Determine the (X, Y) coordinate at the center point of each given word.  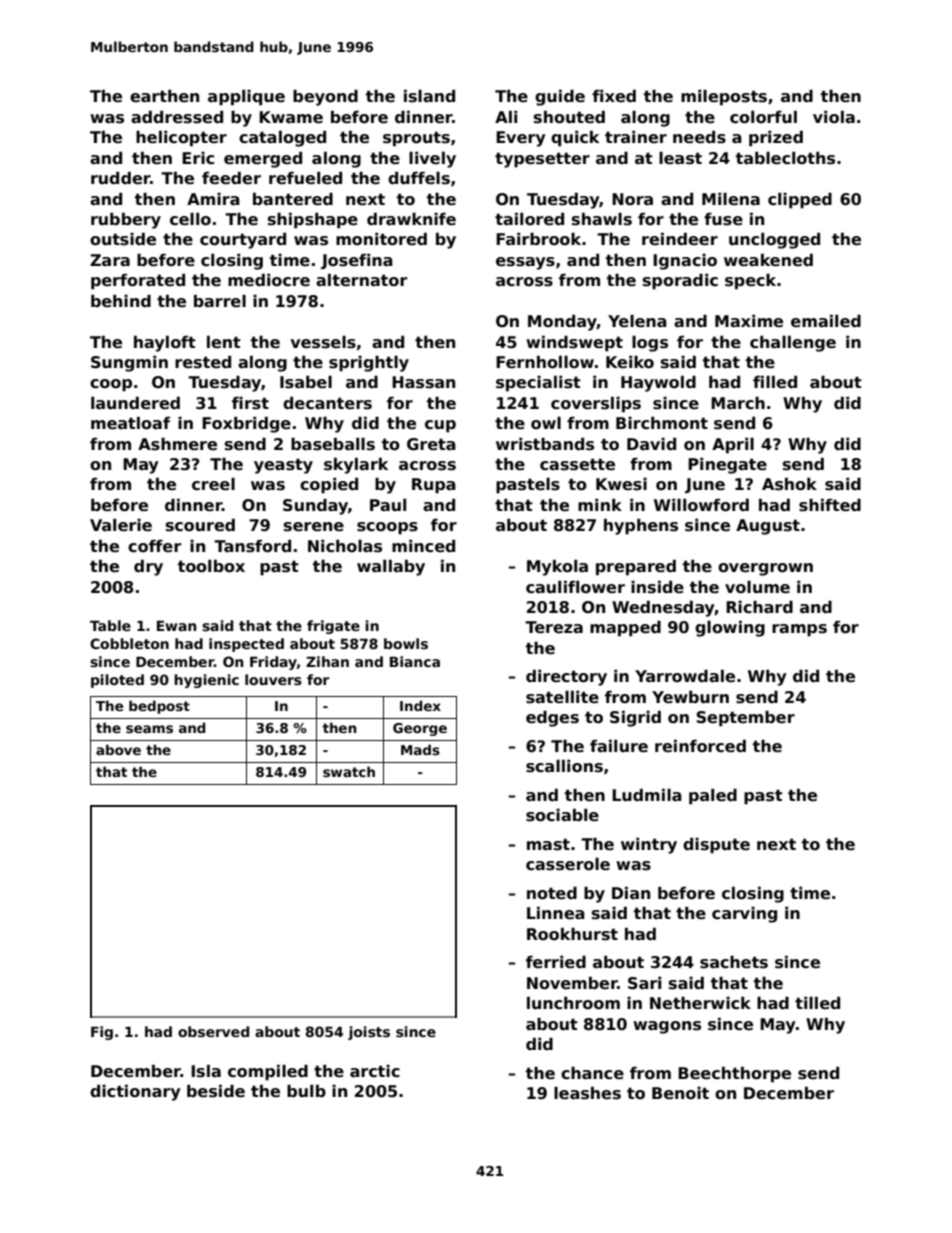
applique (246, 98)
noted (552, 893)
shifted (830, 505)
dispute (716, 845)
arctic (375, 1071)
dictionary (135, 1092)
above (118, 749)
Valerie (121, 525)
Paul (388, 505)
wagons (667, 1027)
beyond (325, 98)
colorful (763, 117)
